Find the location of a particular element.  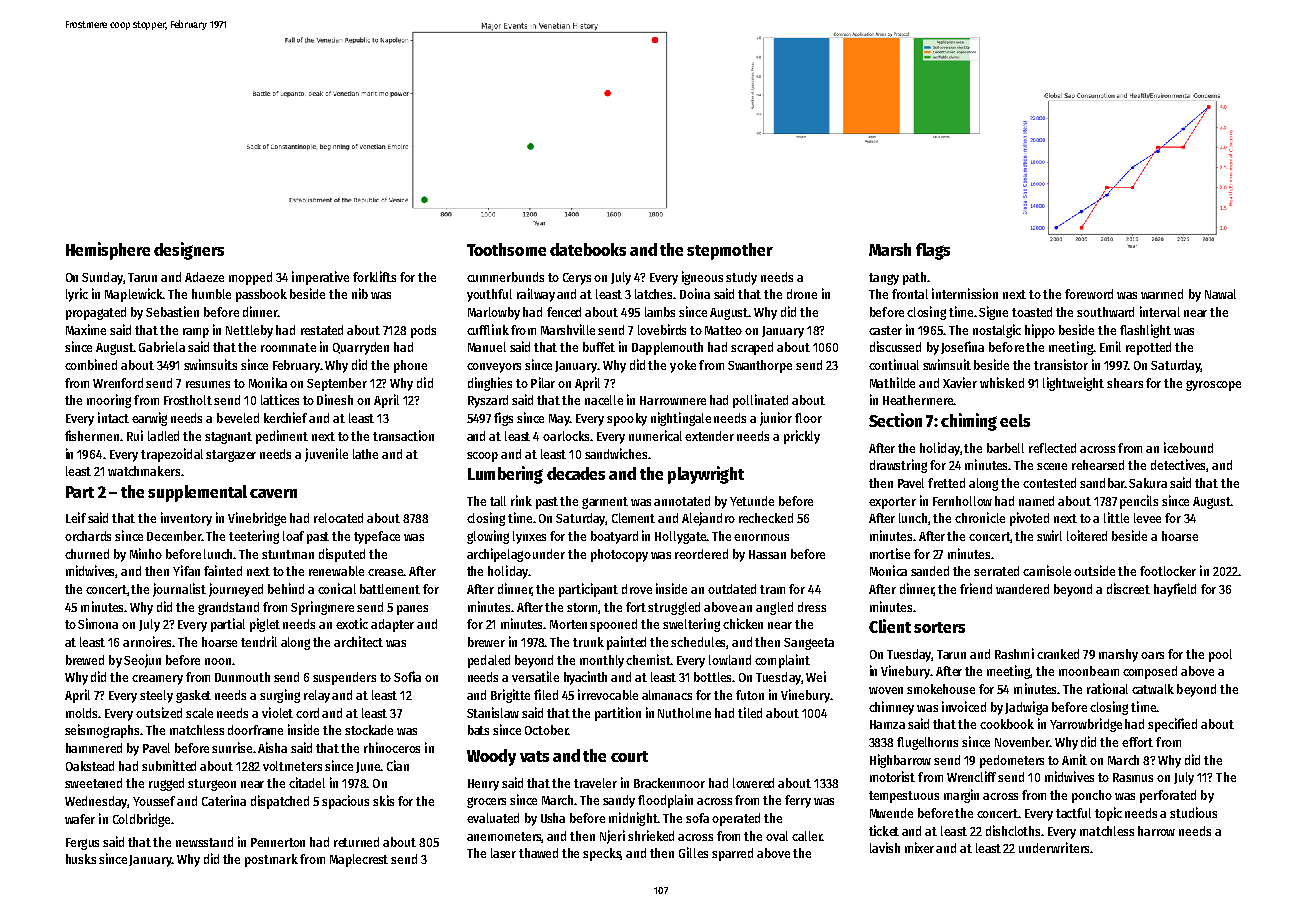

Adaeze is located at coordinates (204, 277).
